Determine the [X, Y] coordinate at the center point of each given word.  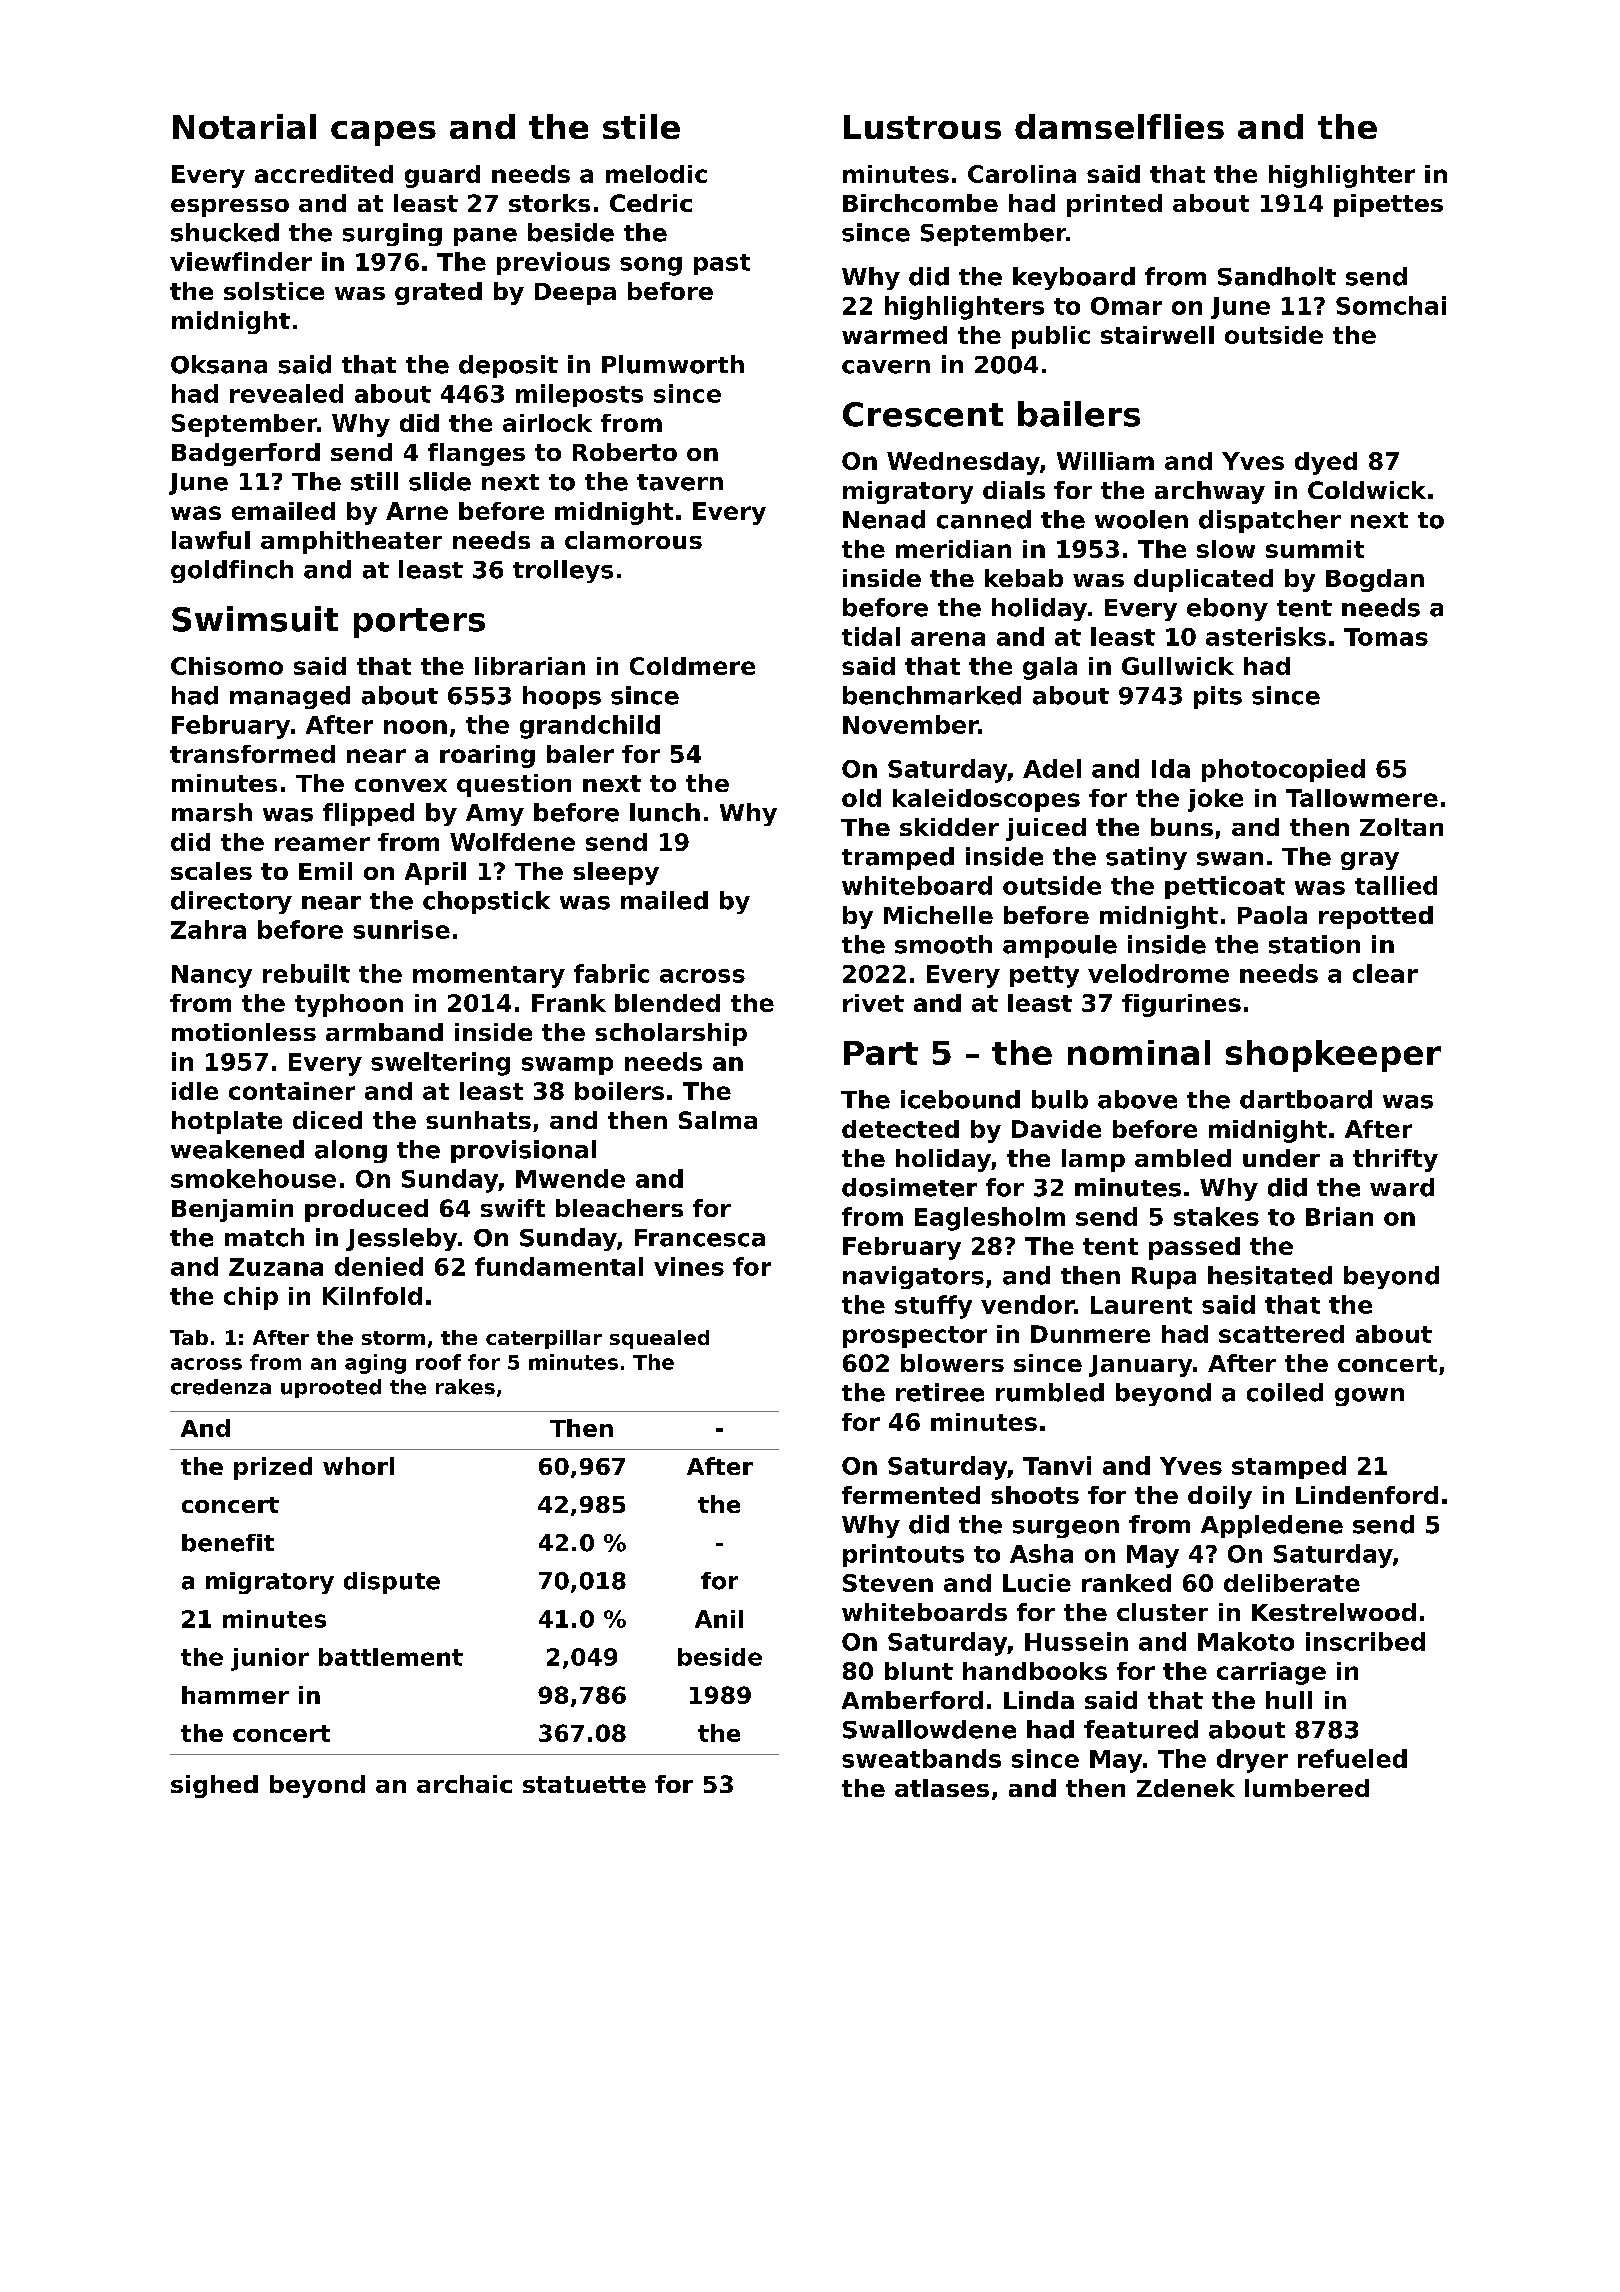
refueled [1352, 1758]
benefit [228, 1543]
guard [442, 176]
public [1051, 337]
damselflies [1119, 126]
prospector [915, 1337]
